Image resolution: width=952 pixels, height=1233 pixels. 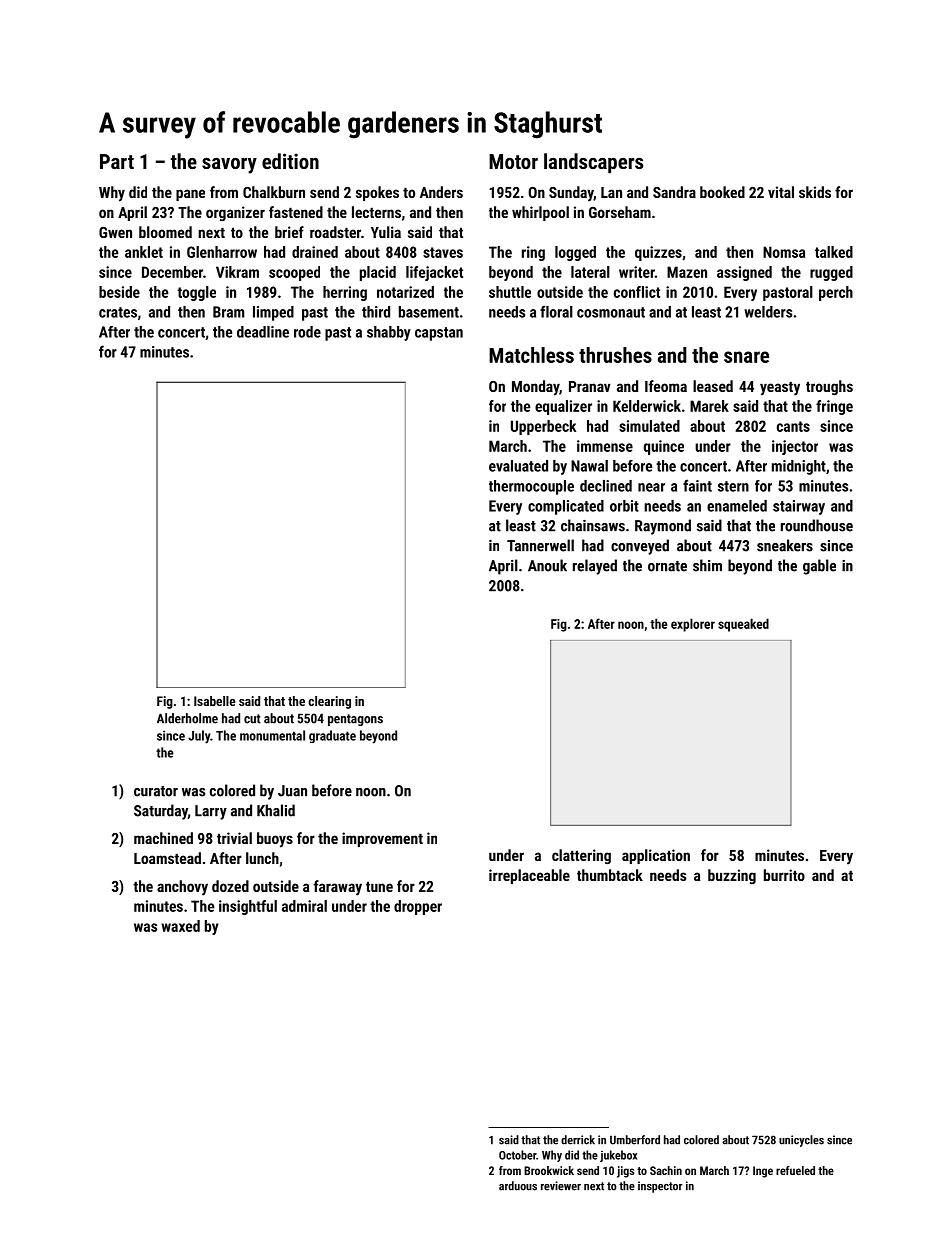 What do you see at coordinates (294, 273) in the screenshot?
I see `scooped` at bounding box center [294, 273].
